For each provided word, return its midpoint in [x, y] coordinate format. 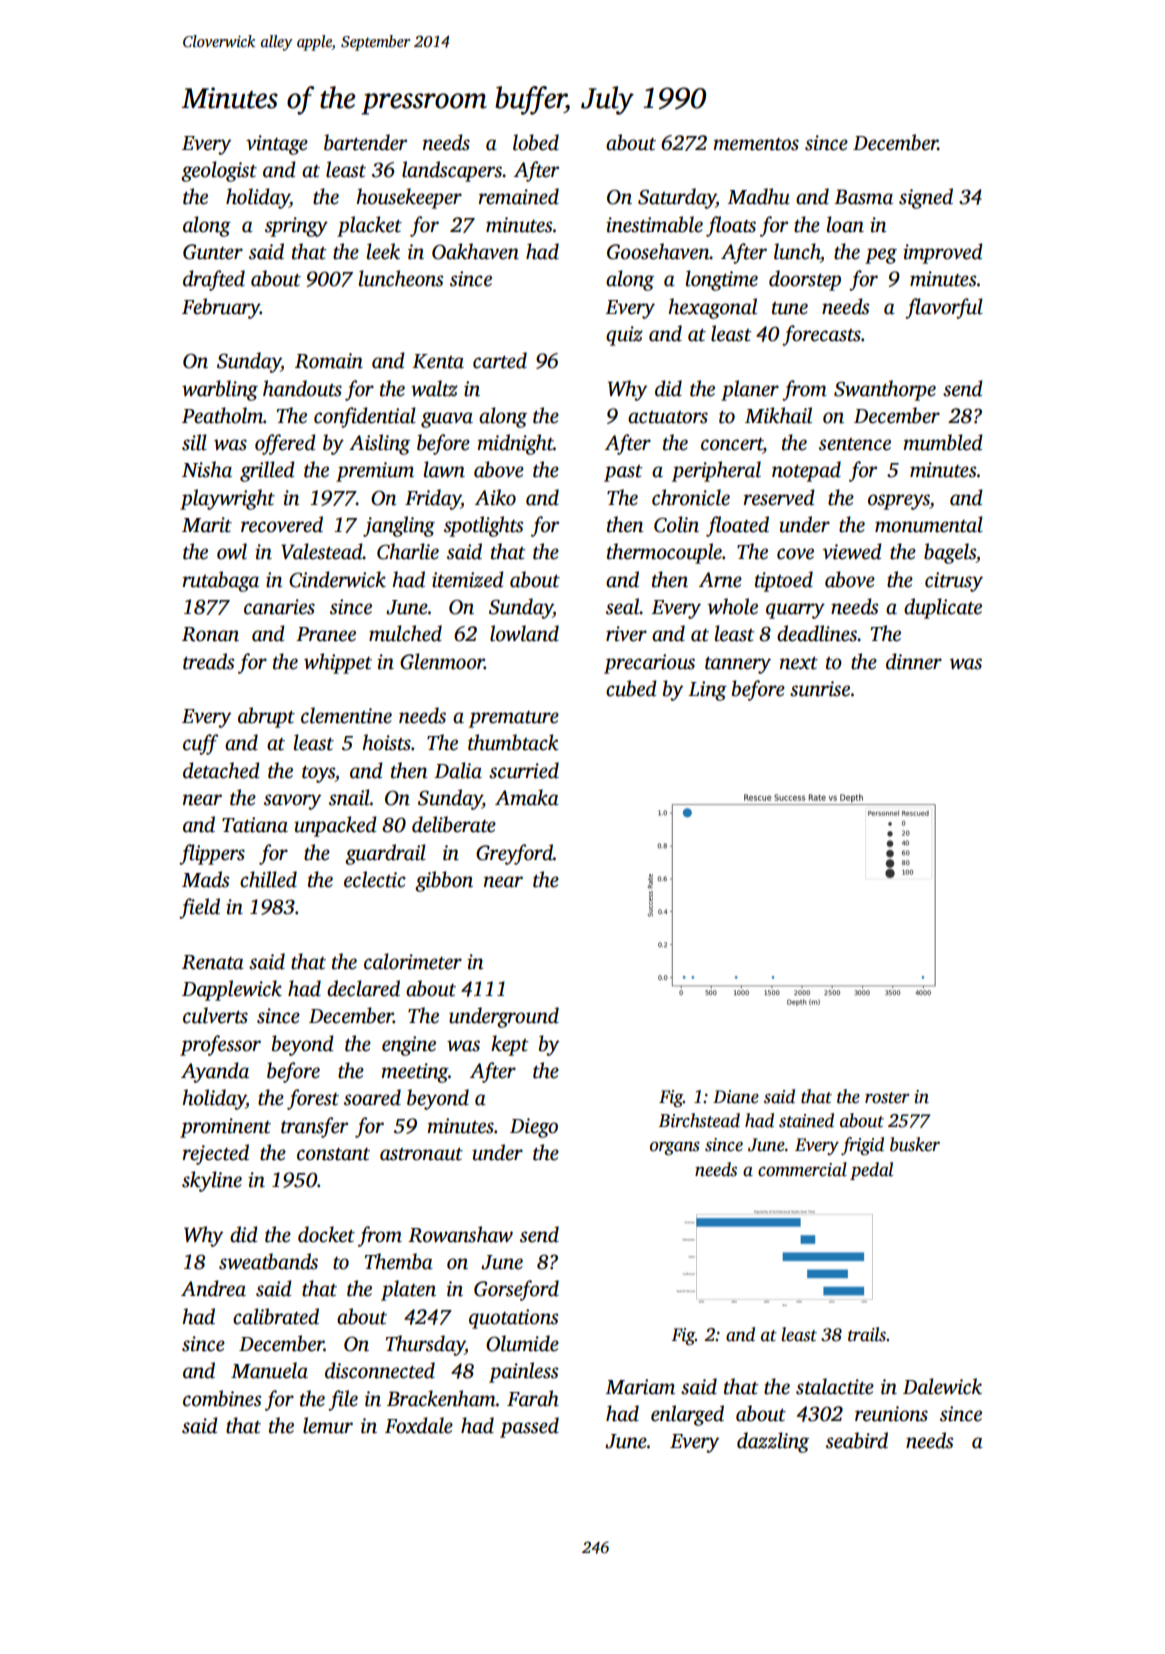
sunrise [820, 689]
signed [926, 198]
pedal [871, 1171]
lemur [328, 1425]
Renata [213, 962]
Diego [534, 1128]
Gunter [213, 252]
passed [529, 1427]
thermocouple [664, 553]
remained [518, 196]
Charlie [408, 551]
